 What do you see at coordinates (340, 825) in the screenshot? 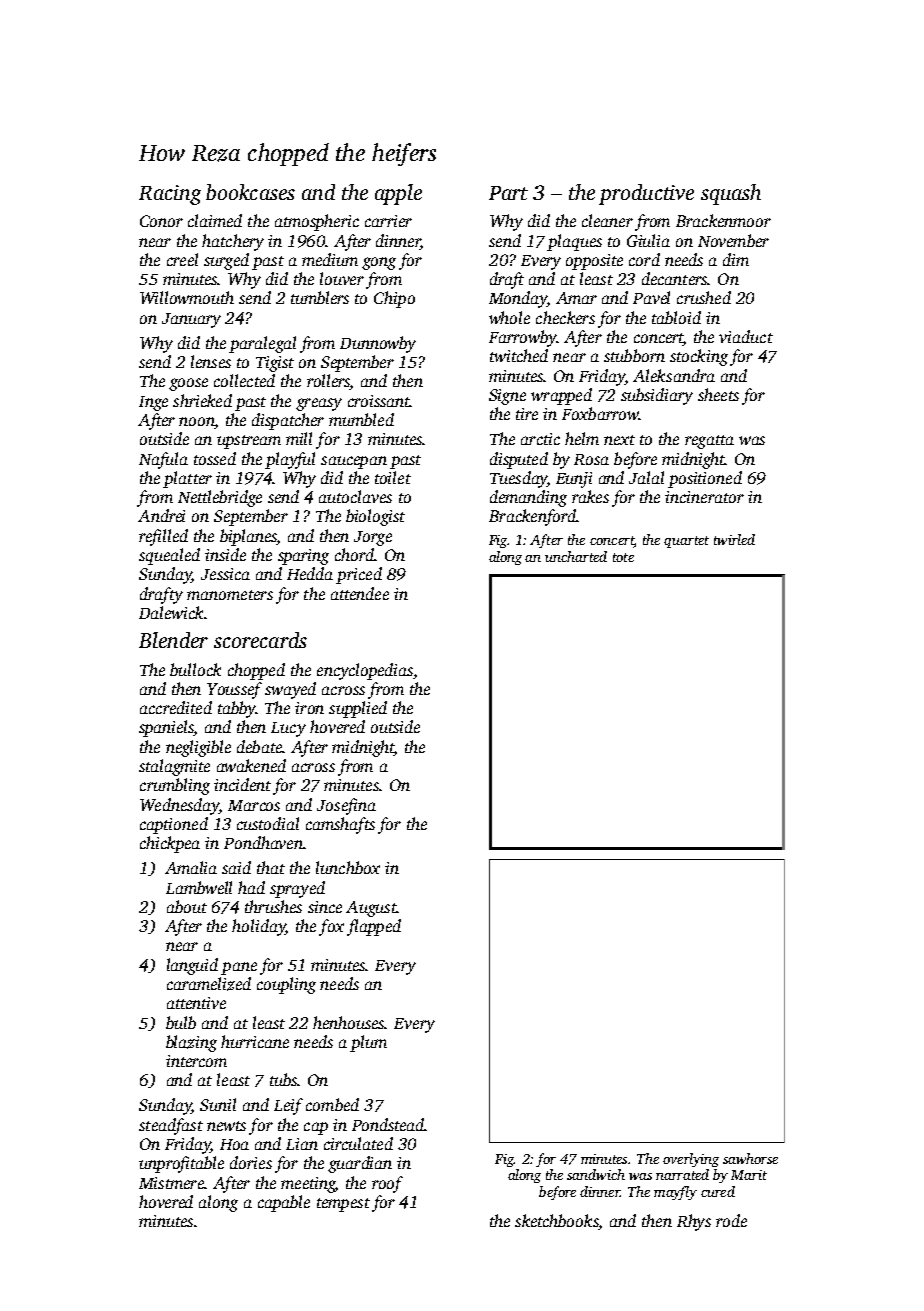
I see `camshafts` at bounding box center [340, 825].
